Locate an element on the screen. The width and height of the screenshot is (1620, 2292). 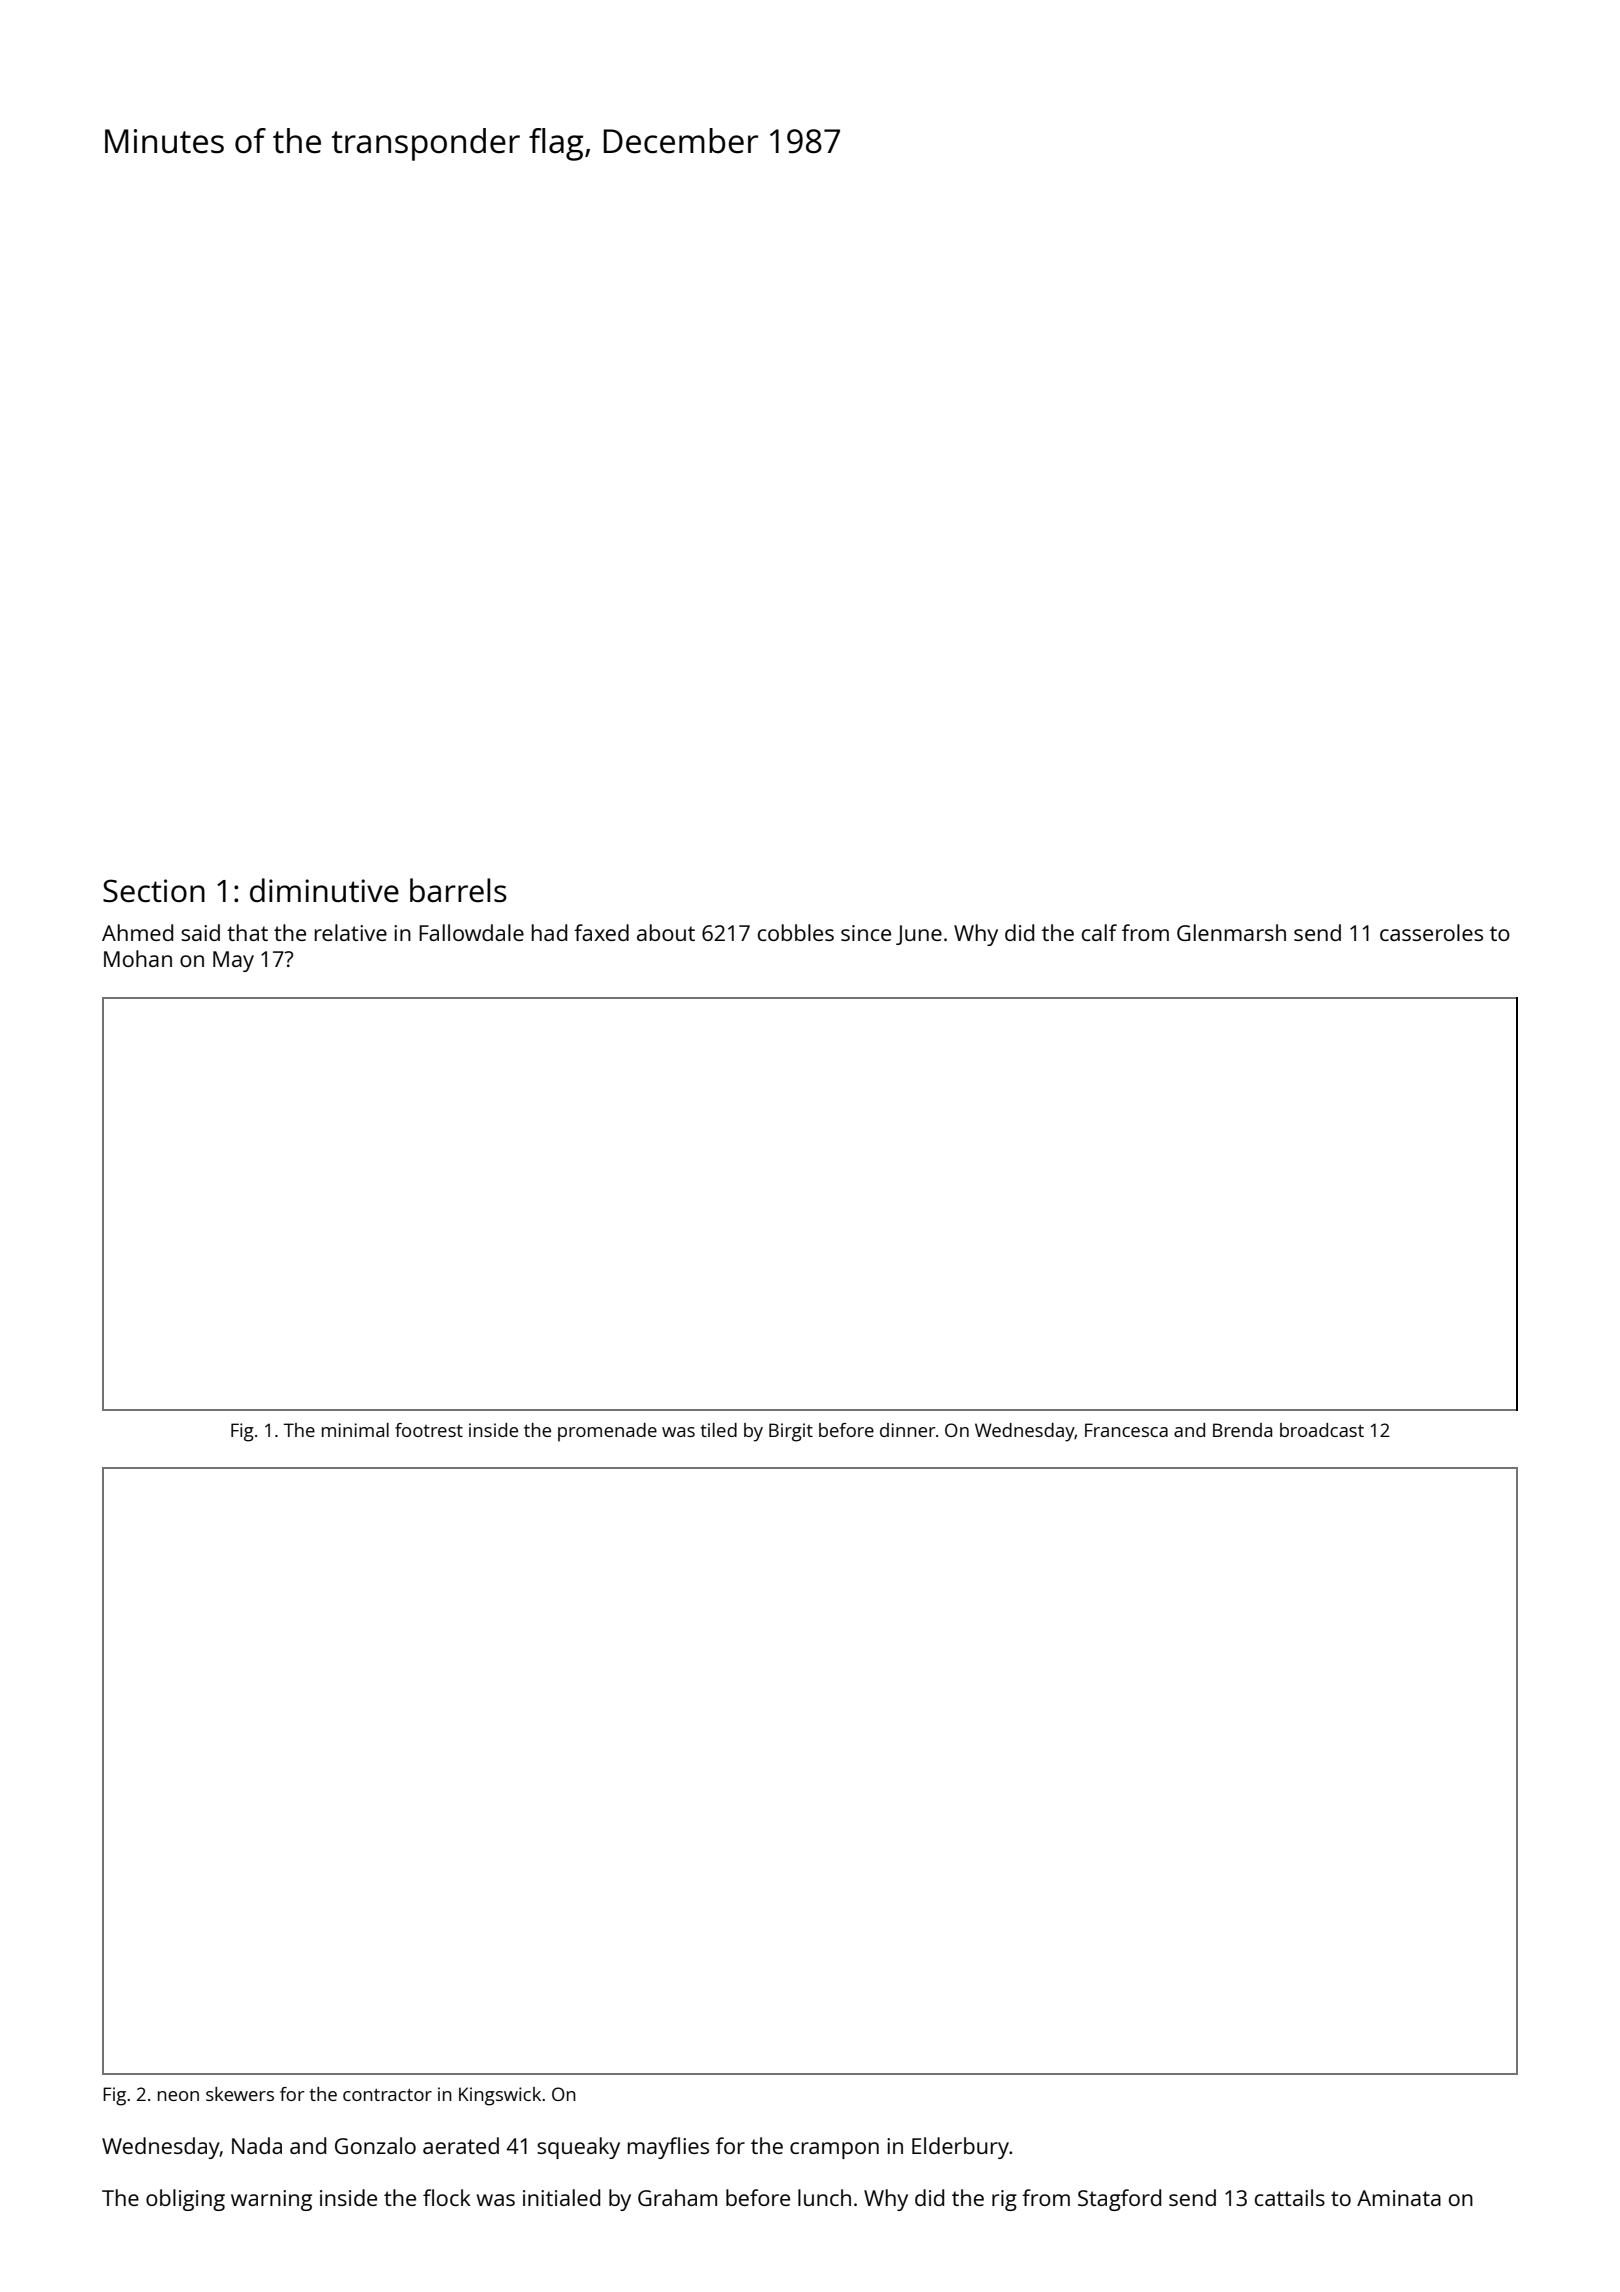
broadcast is located at coordinates (1322, 1430).
